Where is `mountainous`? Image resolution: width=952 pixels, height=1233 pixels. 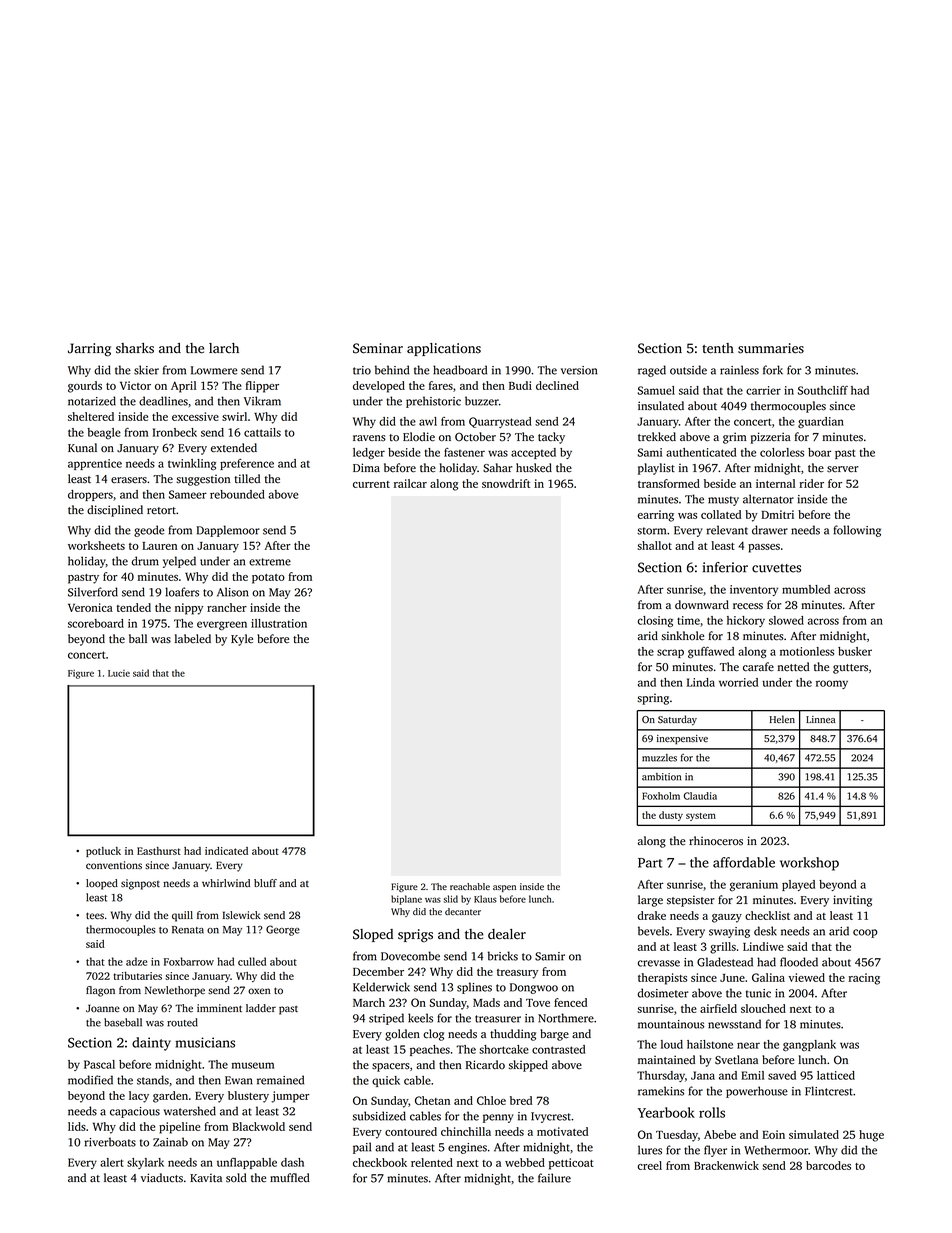 mountainous is located at coordinates (671, 1024).
